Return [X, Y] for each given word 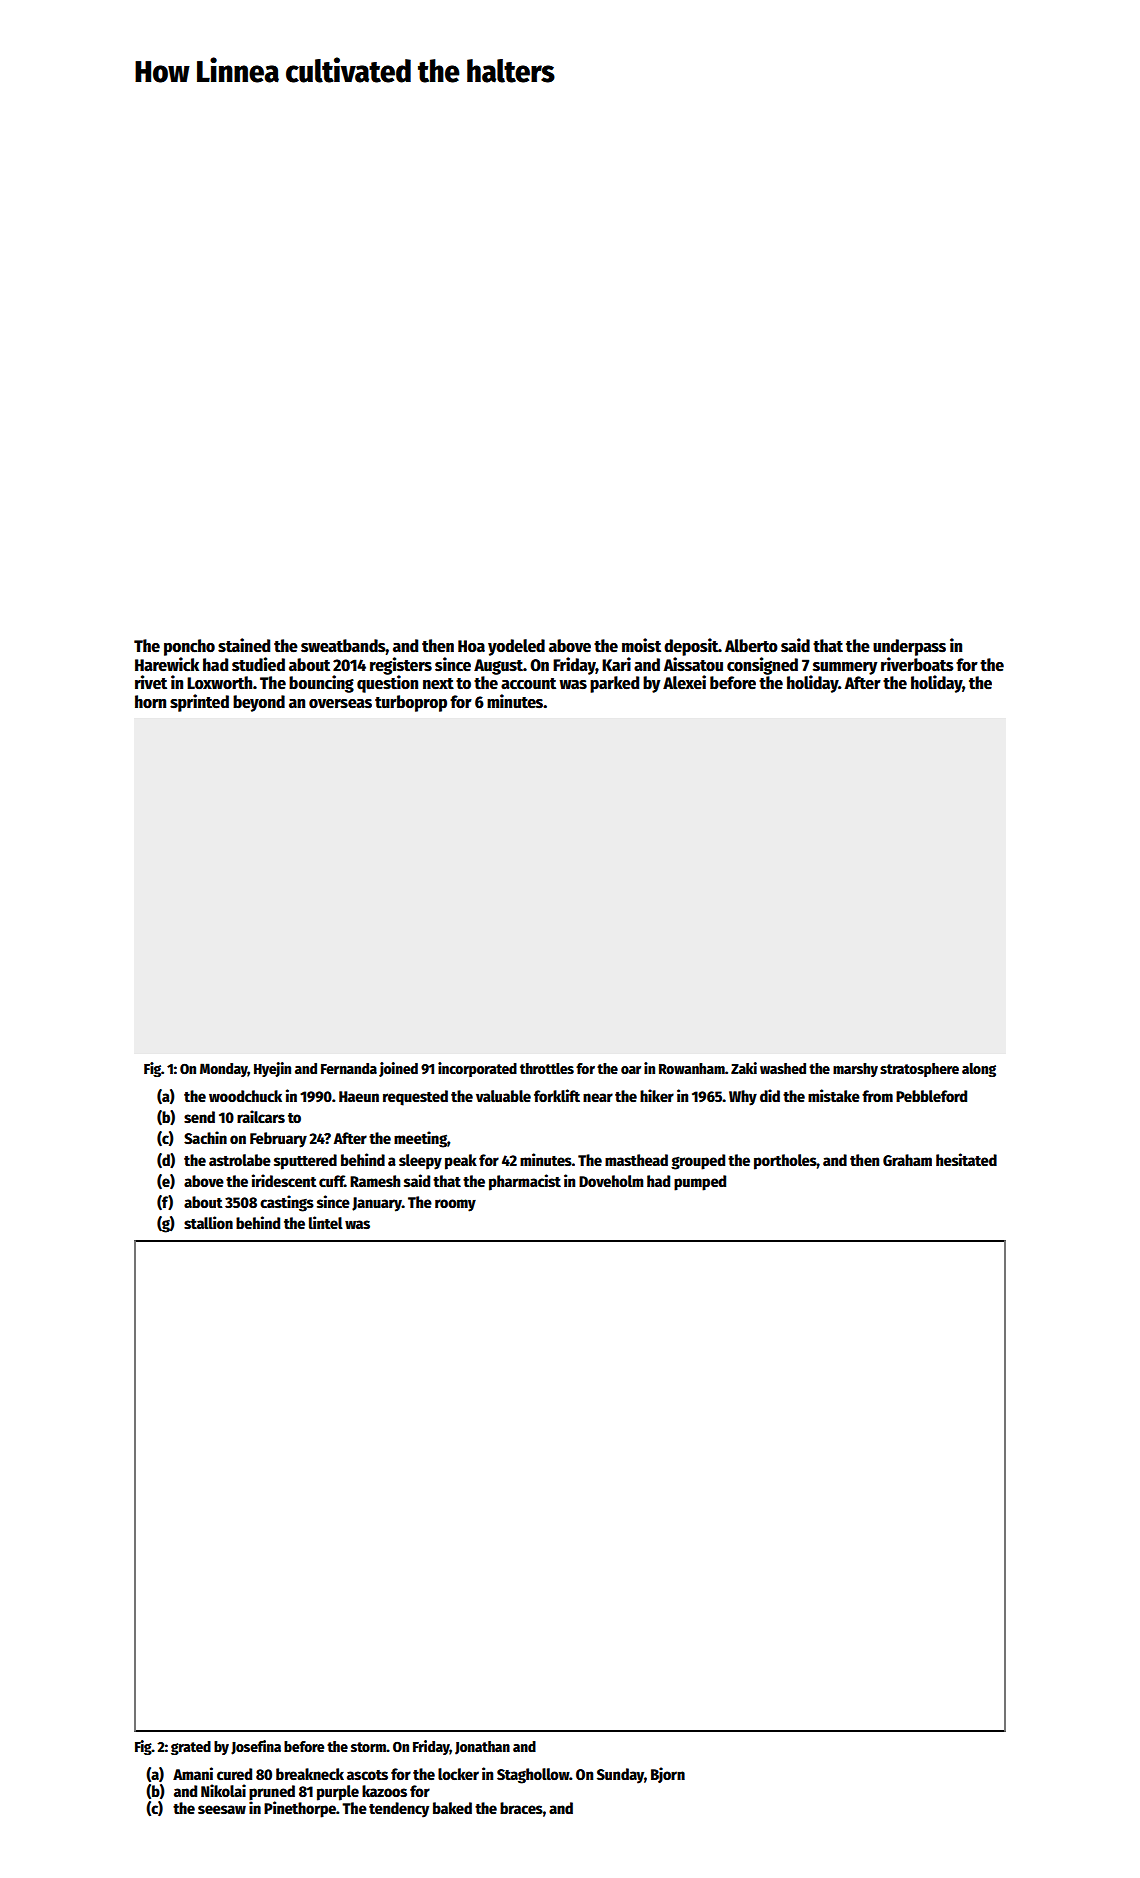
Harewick [167, 664]
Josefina [256, 1747]
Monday [224, 1070]
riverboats [917, 664]
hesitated [966, 1159]
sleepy [420, 1162]
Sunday [620, 1776]
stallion [208, 1222]
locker [458, 1774]
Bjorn [668, 1775]
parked [614, 684]
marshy [855, 1070]
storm [368, 1747]
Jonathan [482, 1748]
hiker [657, 1095]
